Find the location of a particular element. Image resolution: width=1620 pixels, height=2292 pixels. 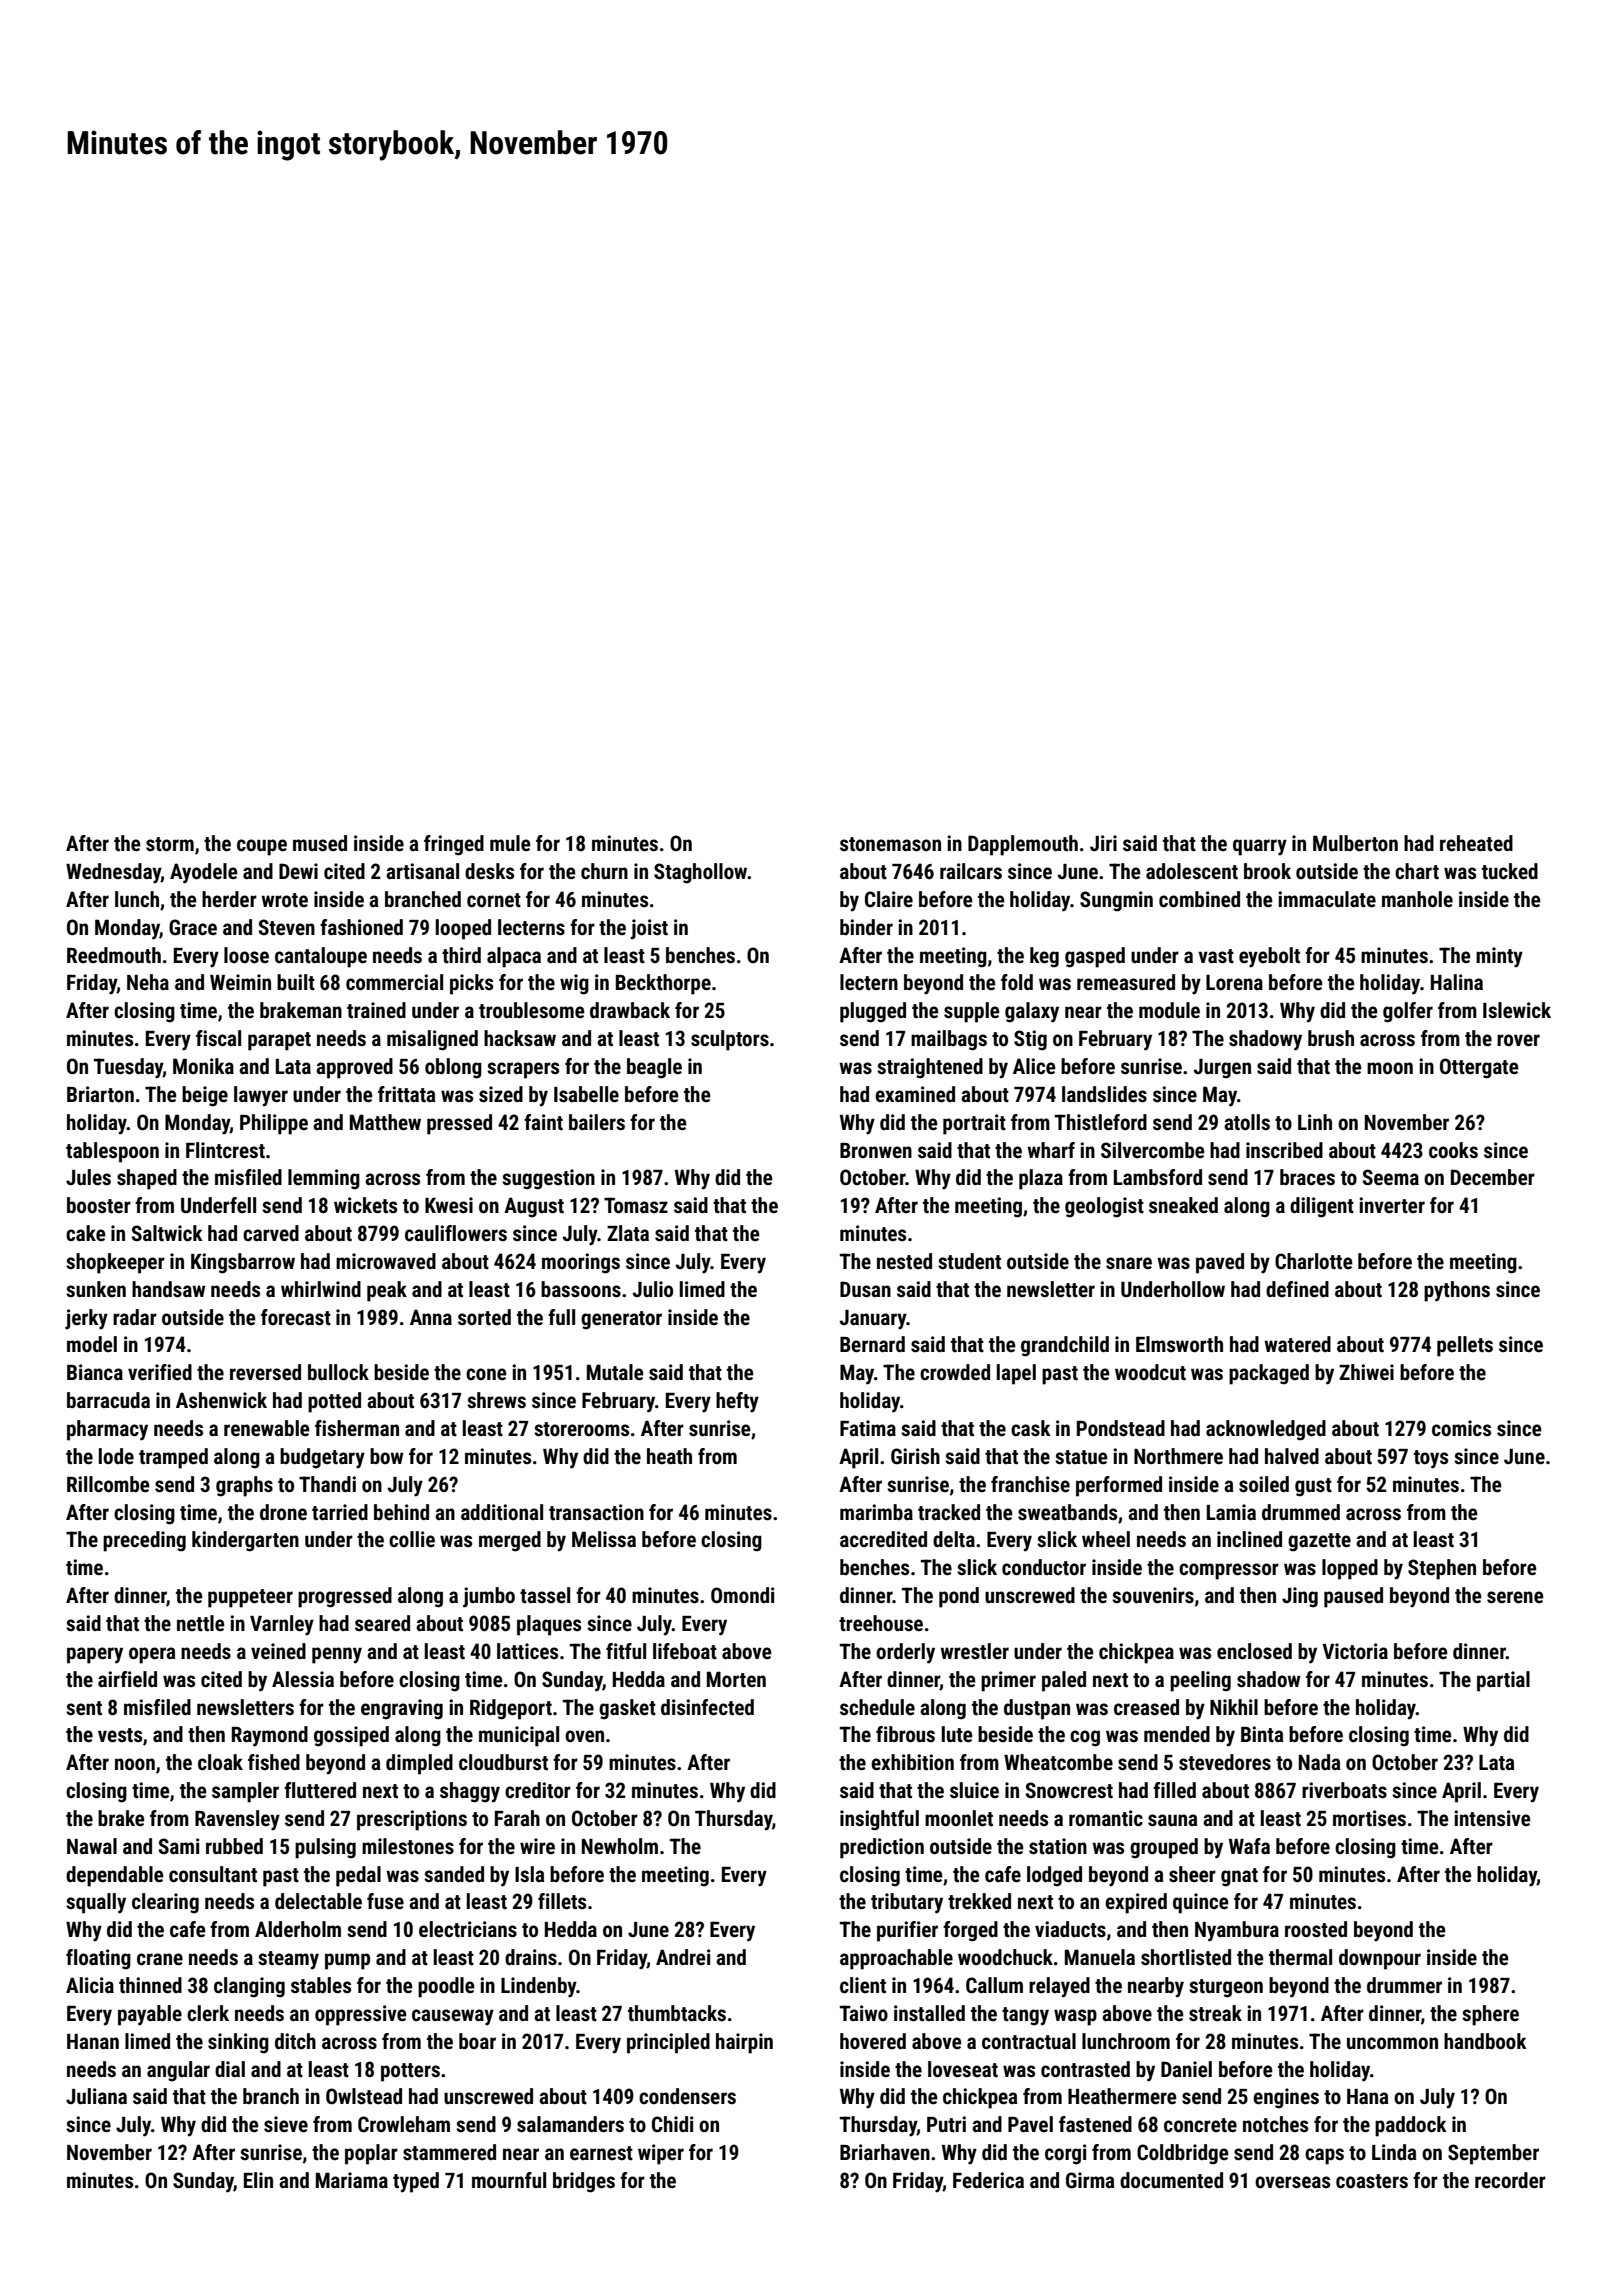

marimba is located at coordinates (876, 1512).
